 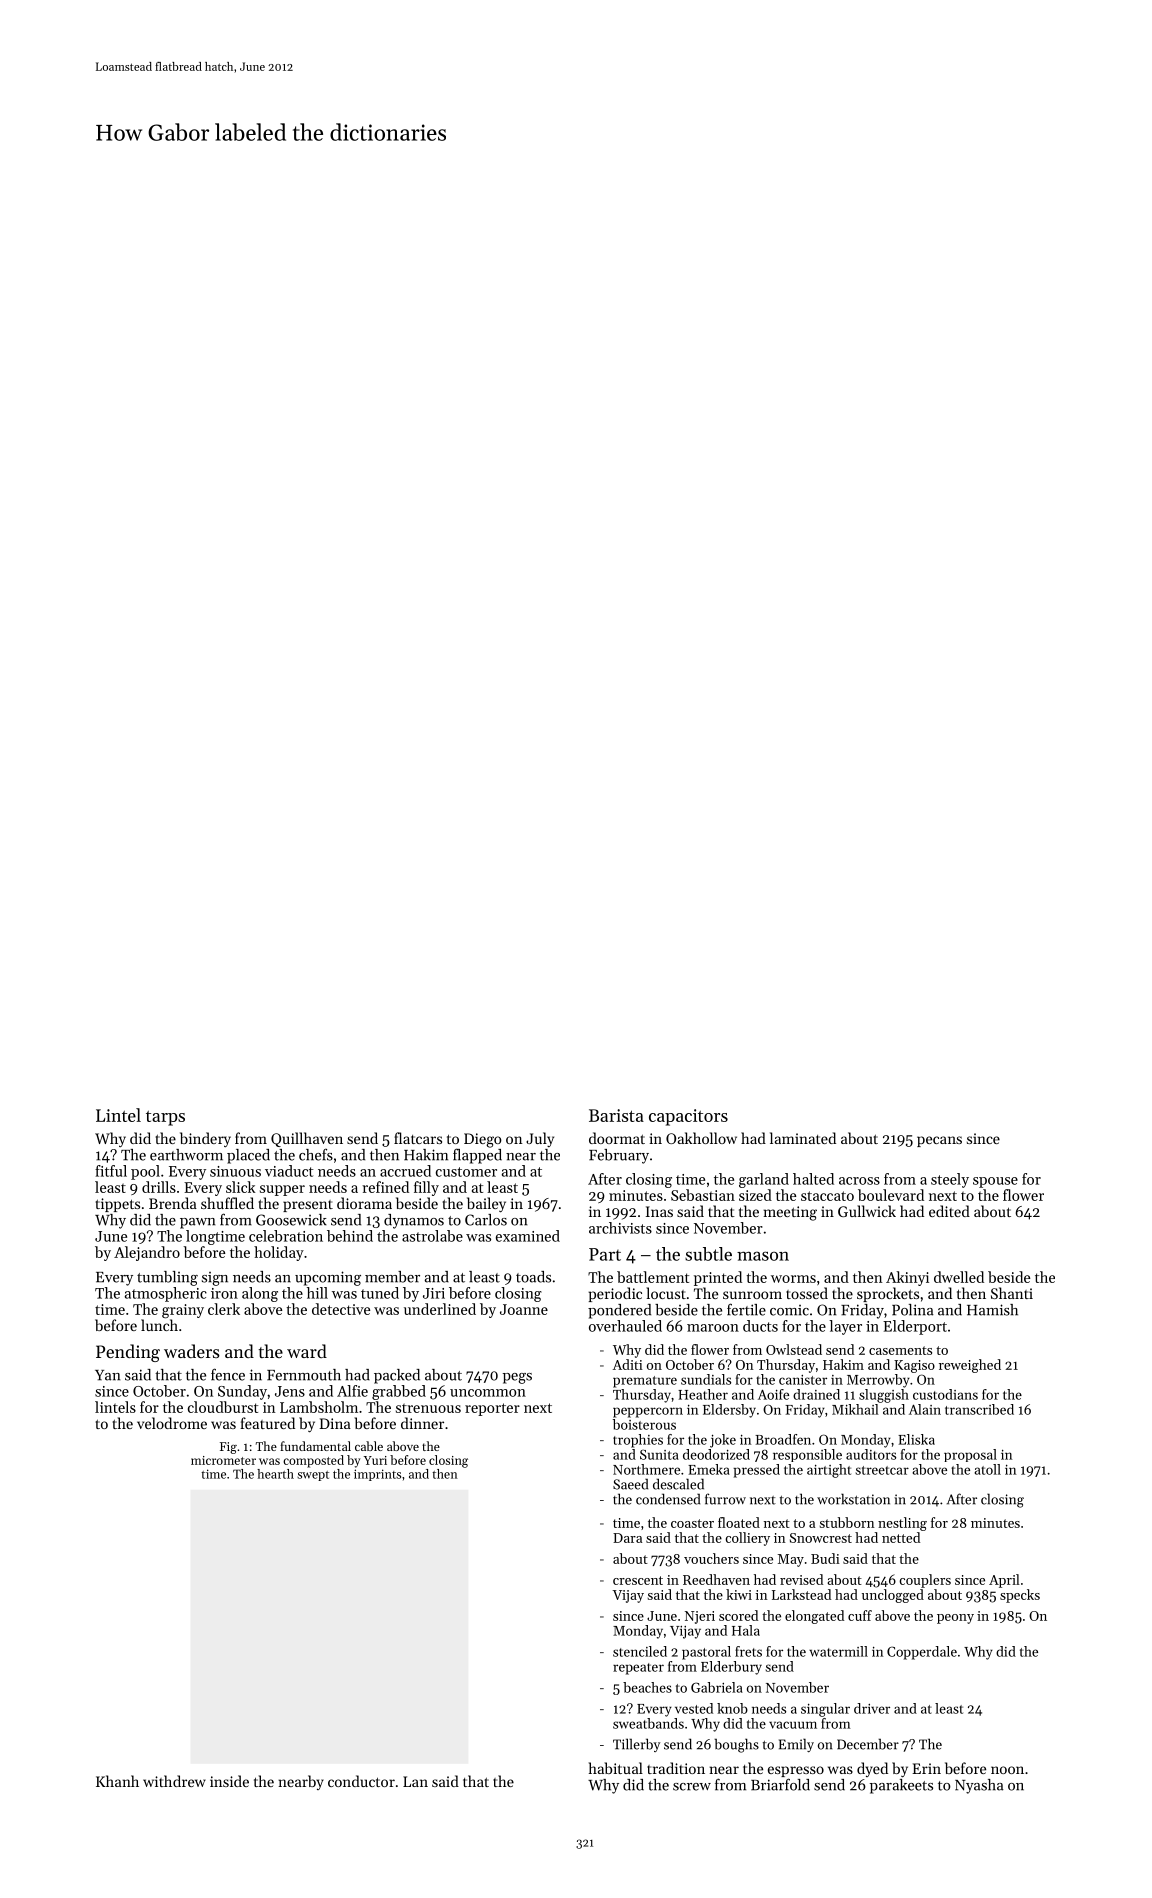 What do you see at coordinates (375, 1460) in the screenshot?
I see `Yuri` at bounding box center [375, 1460].
